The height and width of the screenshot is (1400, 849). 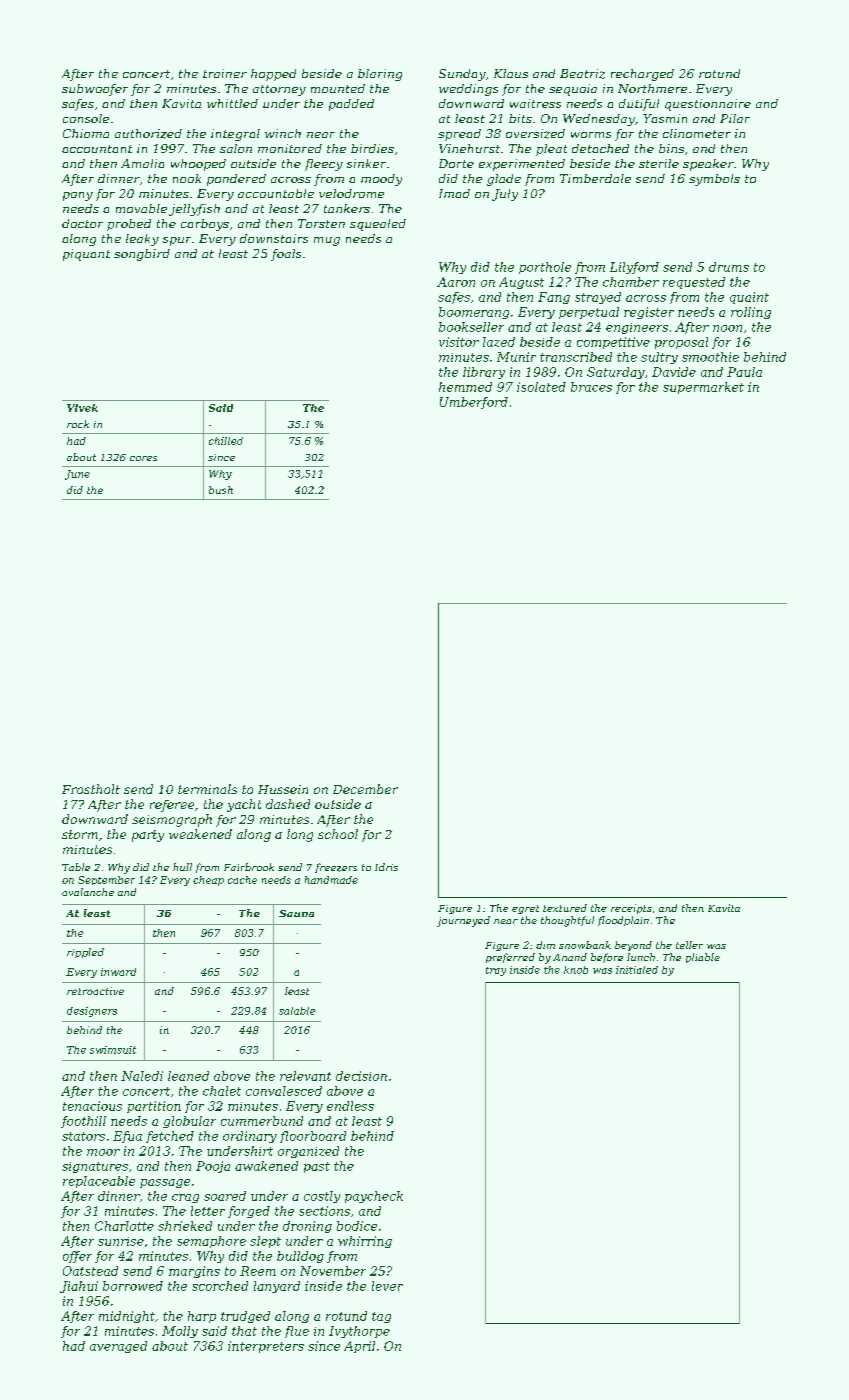 What do you see at coordinates (95, 90) in the screenshot?
I see `subwoofer` at bounding box center [95, 90].
